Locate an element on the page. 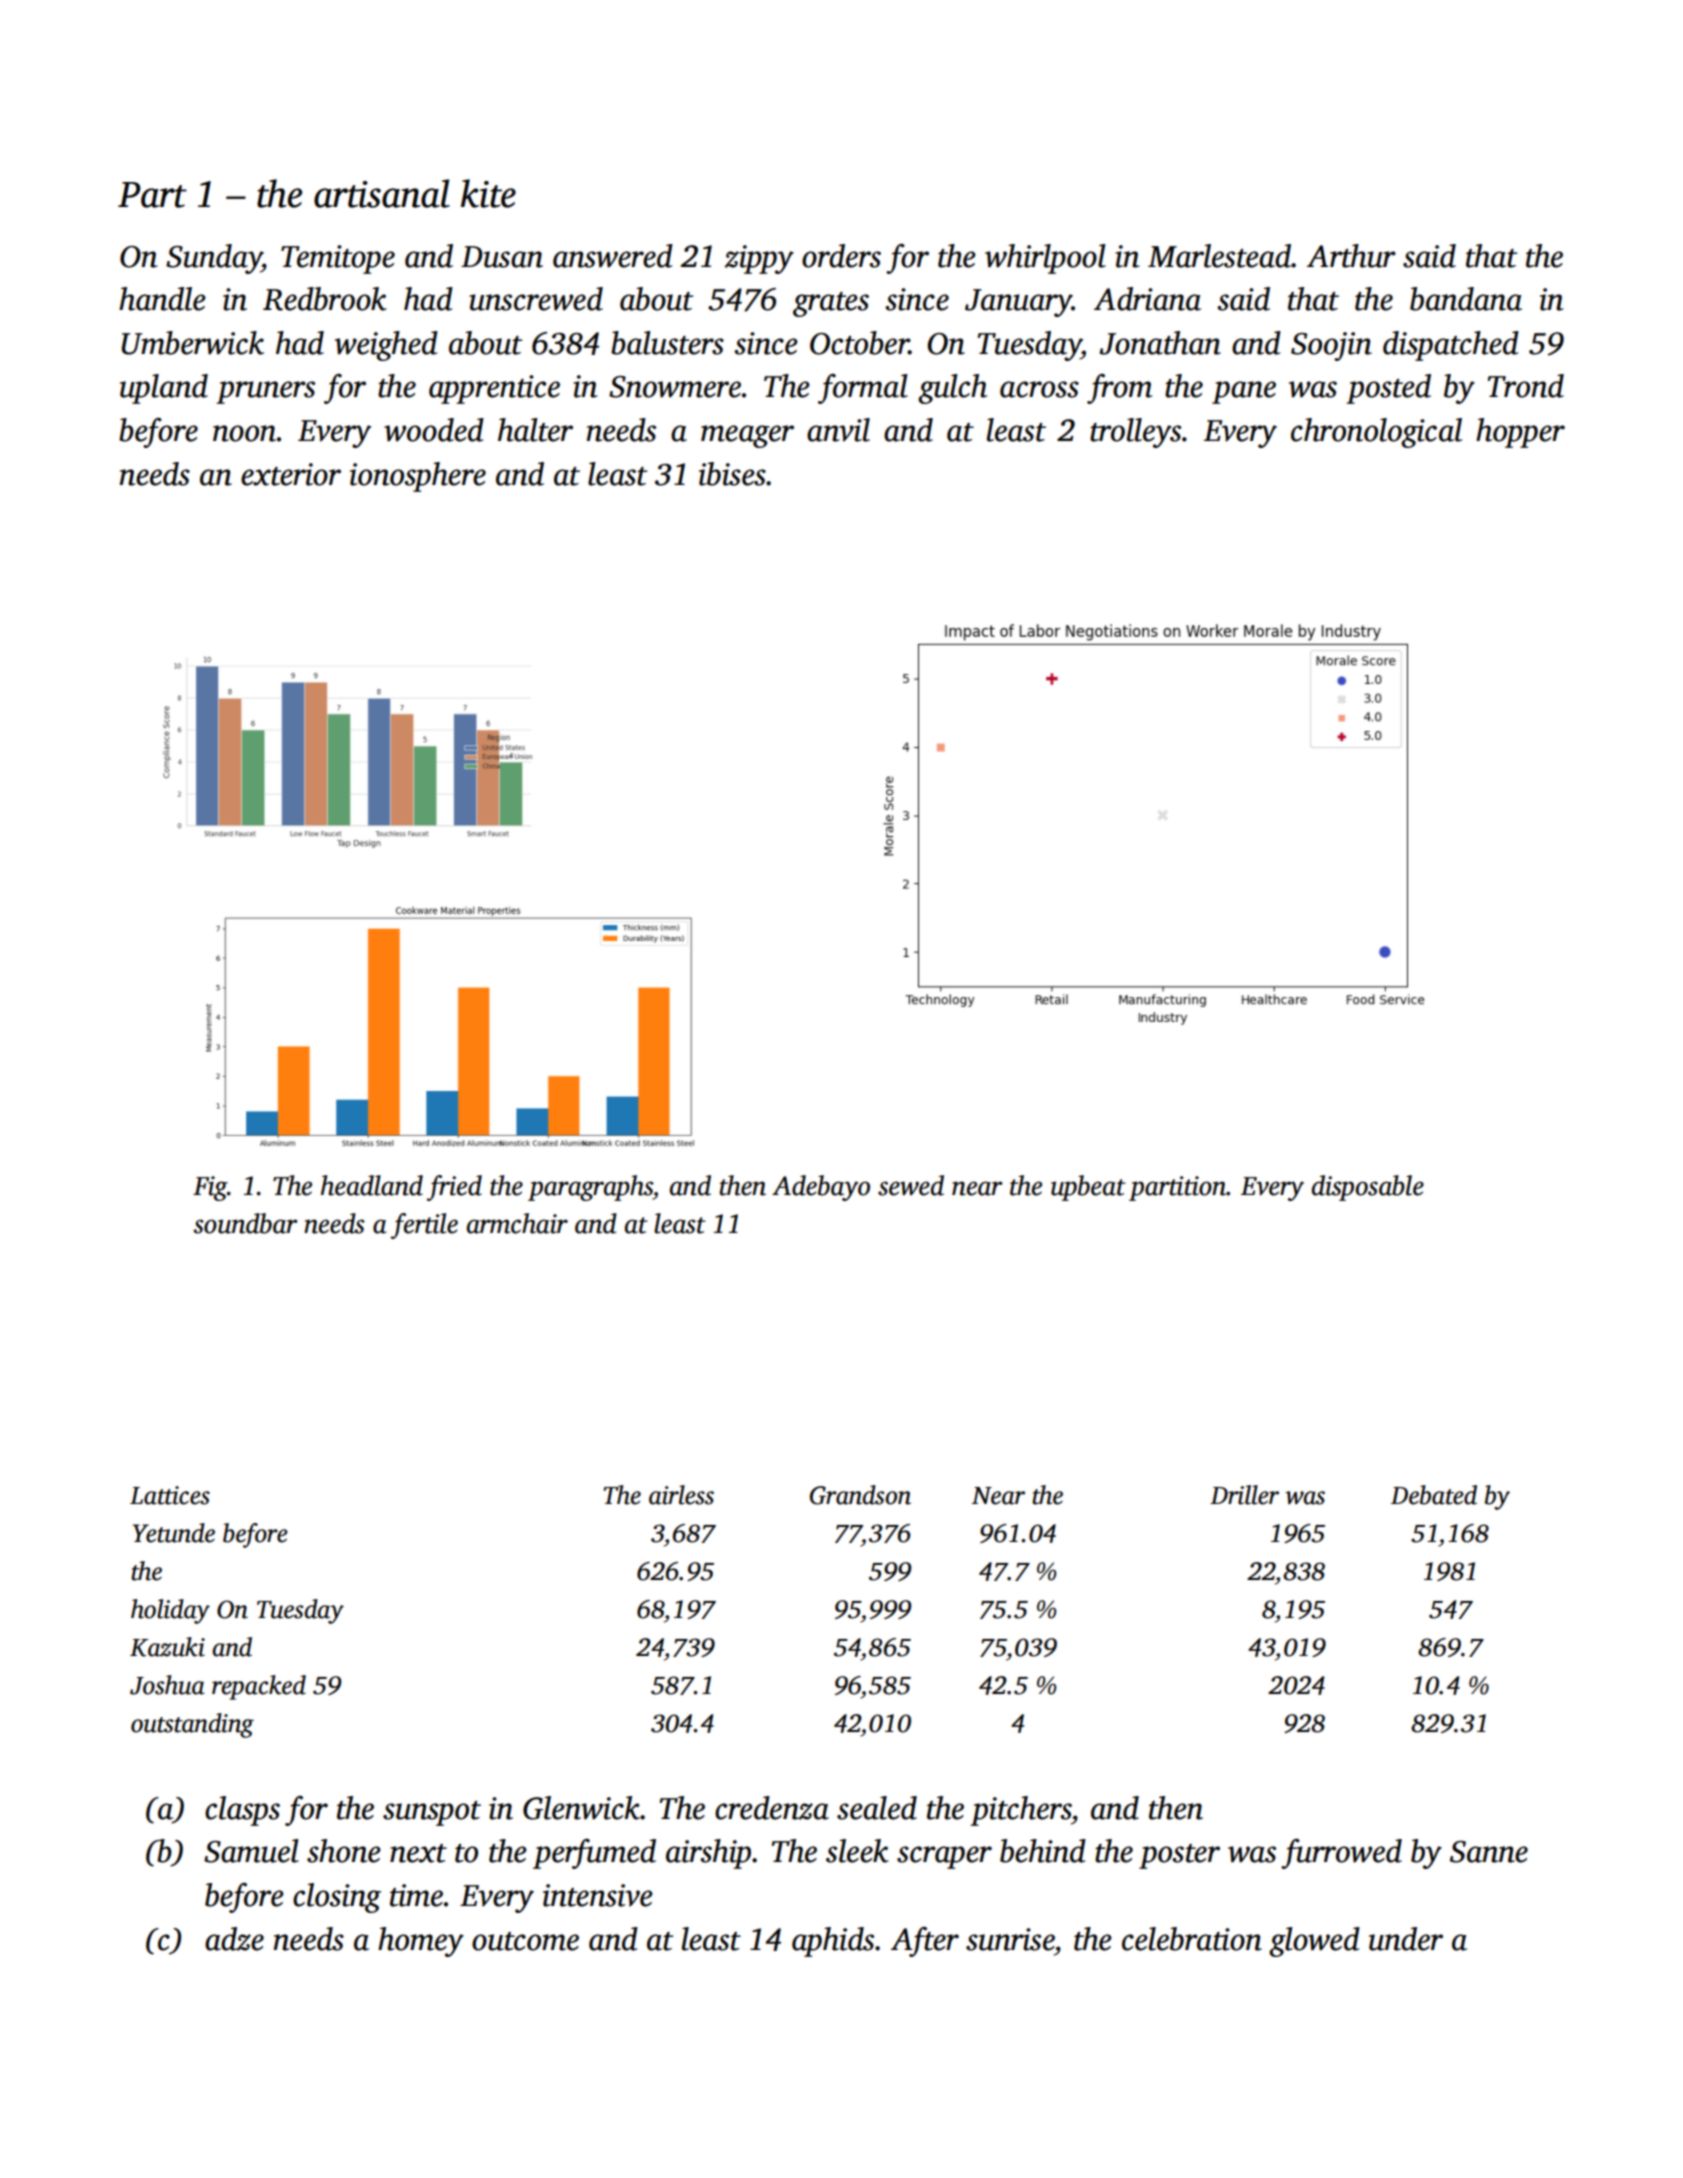 The width and height of the document is (1683, 2178). ibises is located at coordinates (732, 474).
